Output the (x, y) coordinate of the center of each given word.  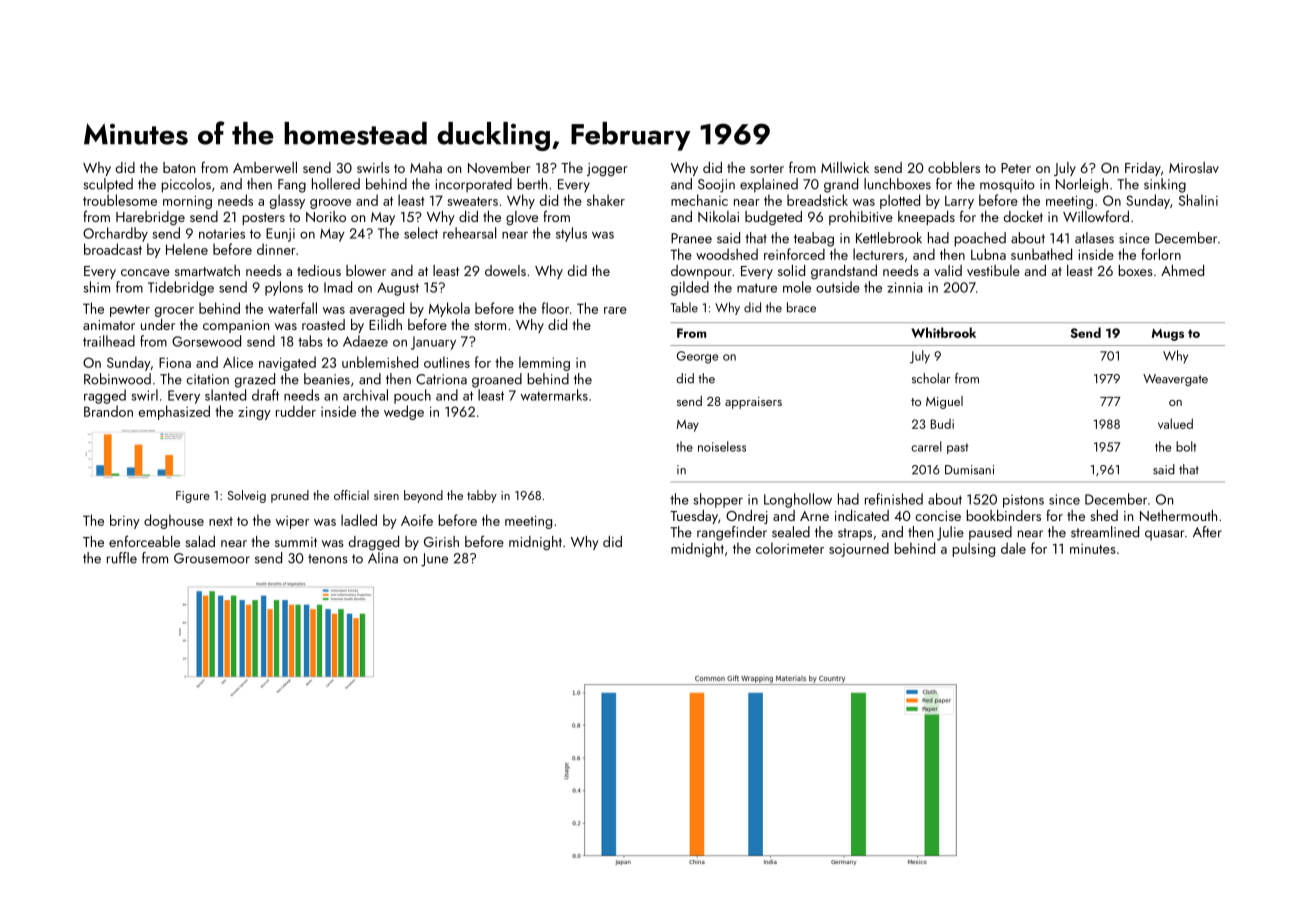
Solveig (247, 496)
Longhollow (798, 500)
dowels (505, 270)
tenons (328, 559)
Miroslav (1194, 167)
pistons (1023, 501)
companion (236, 326)
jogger (607, 170)
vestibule (993, 270)
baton (179, 167)
